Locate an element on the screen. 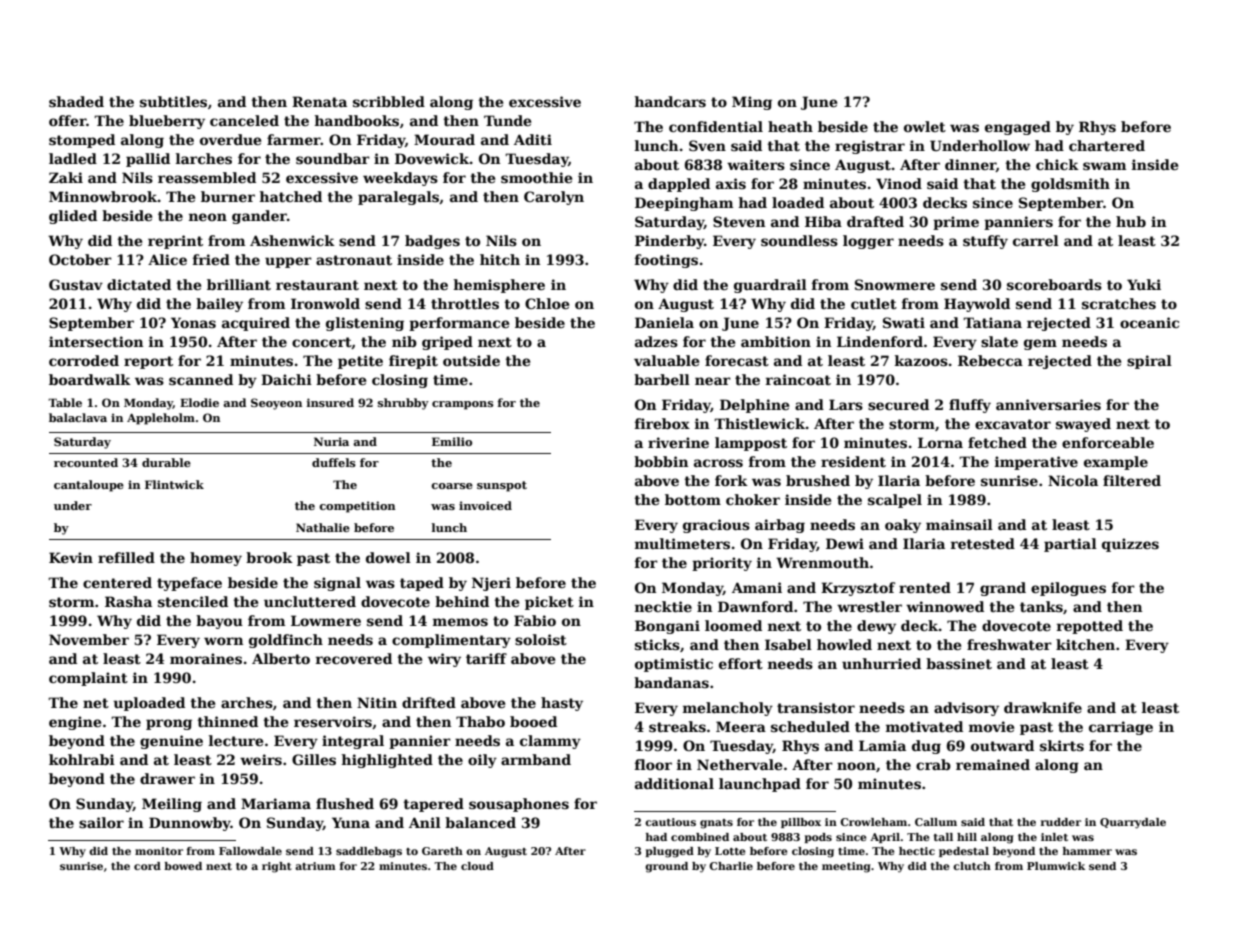 This screenshot has width=1233, height=952. quizzes is located at coordinates (1130, 545).
